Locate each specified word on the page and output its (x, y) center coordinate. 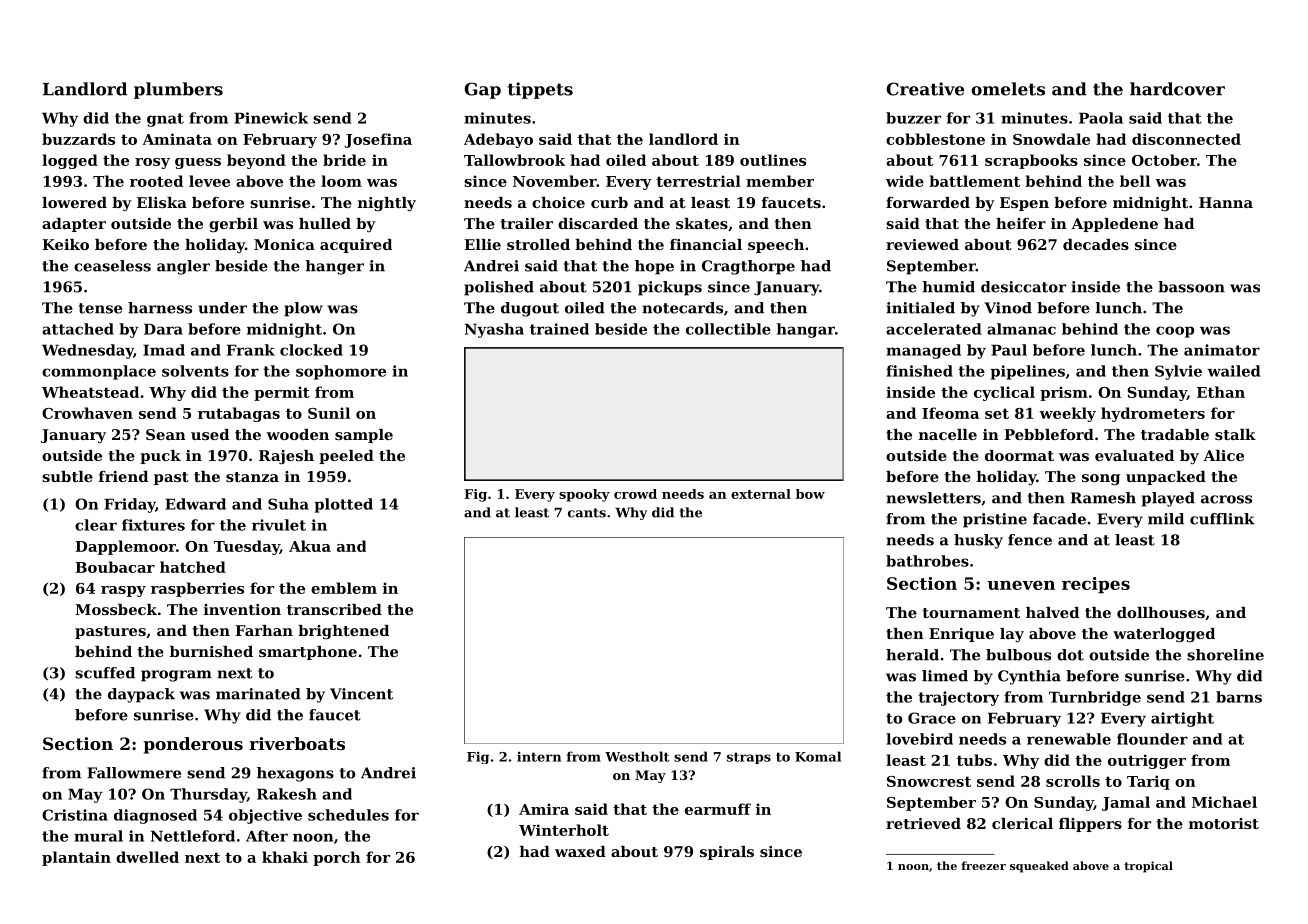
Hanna (1226, 202)
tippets (540, 90)
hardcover (1177, 89)
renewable (1069, 739)
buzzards (78, 139)
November (555, 181)
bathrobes (927, 561)
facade (1059, 519)
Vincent (361, 694)
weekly (1067, 414)
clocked (311, 350)
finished (919, 371)
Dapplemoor (125, 547)
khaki (285, 857)
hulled (325, 223)
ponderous (193, 745)
